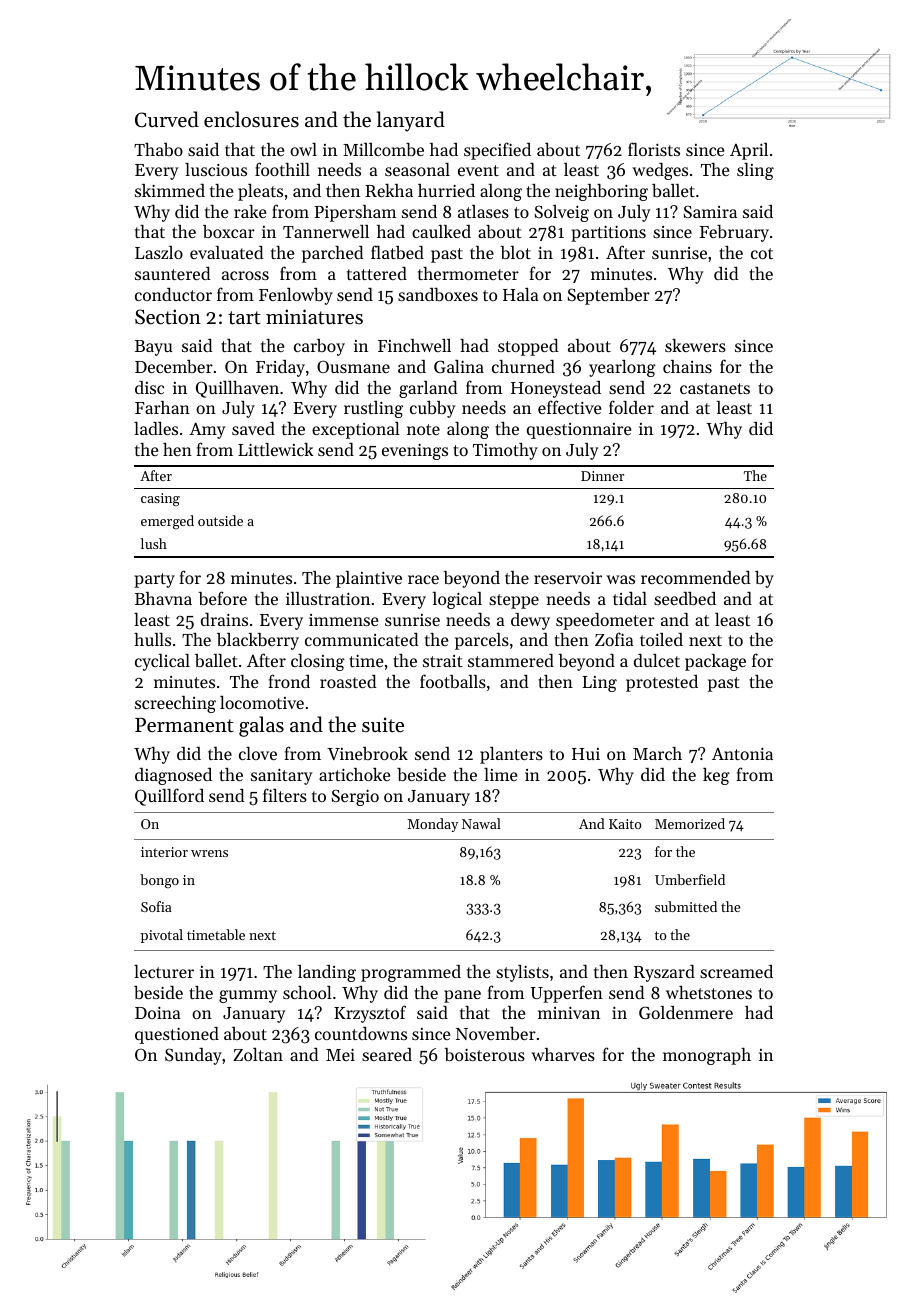 This page has width=908, height=1316. I want to click on questioned, so click(177, 1035).
